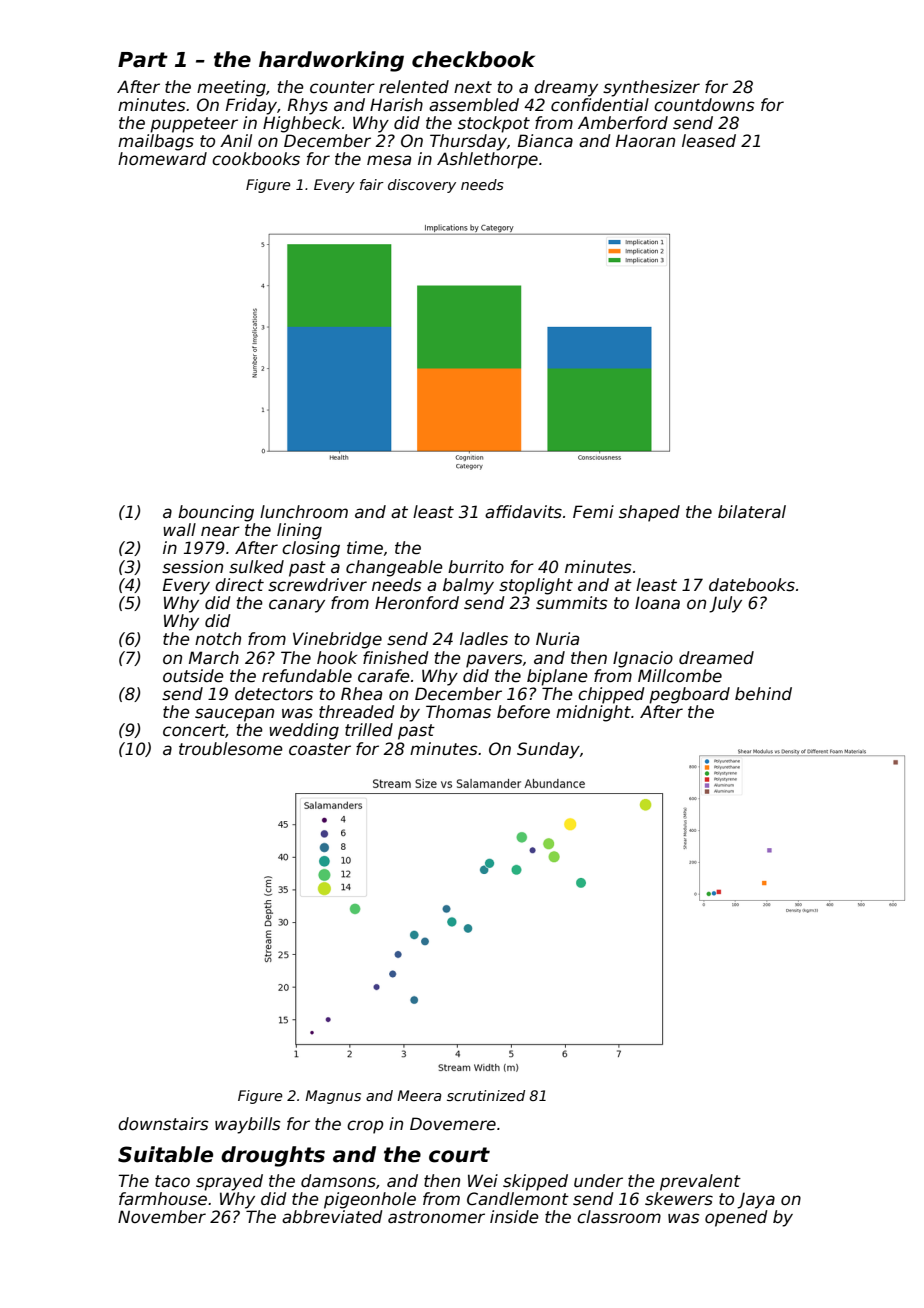 The height and width of the page is (1308, 924). I want to click on downstairs, so click(163, 1124).
